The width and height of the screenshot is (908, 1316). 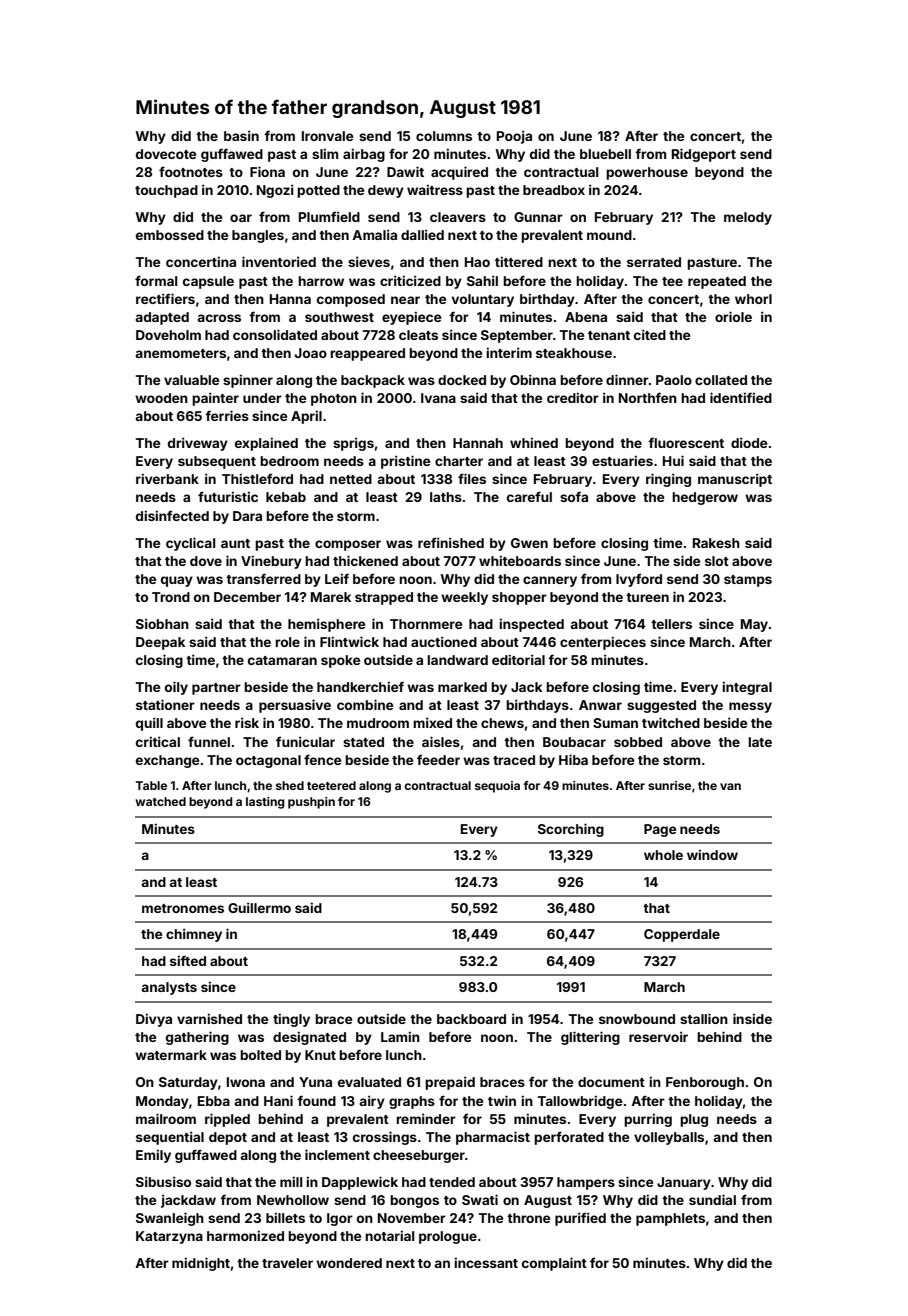 What do you see at coordinates (241, 135) in the screenshot?
I see `basin` at bounding box center [241, 135].
